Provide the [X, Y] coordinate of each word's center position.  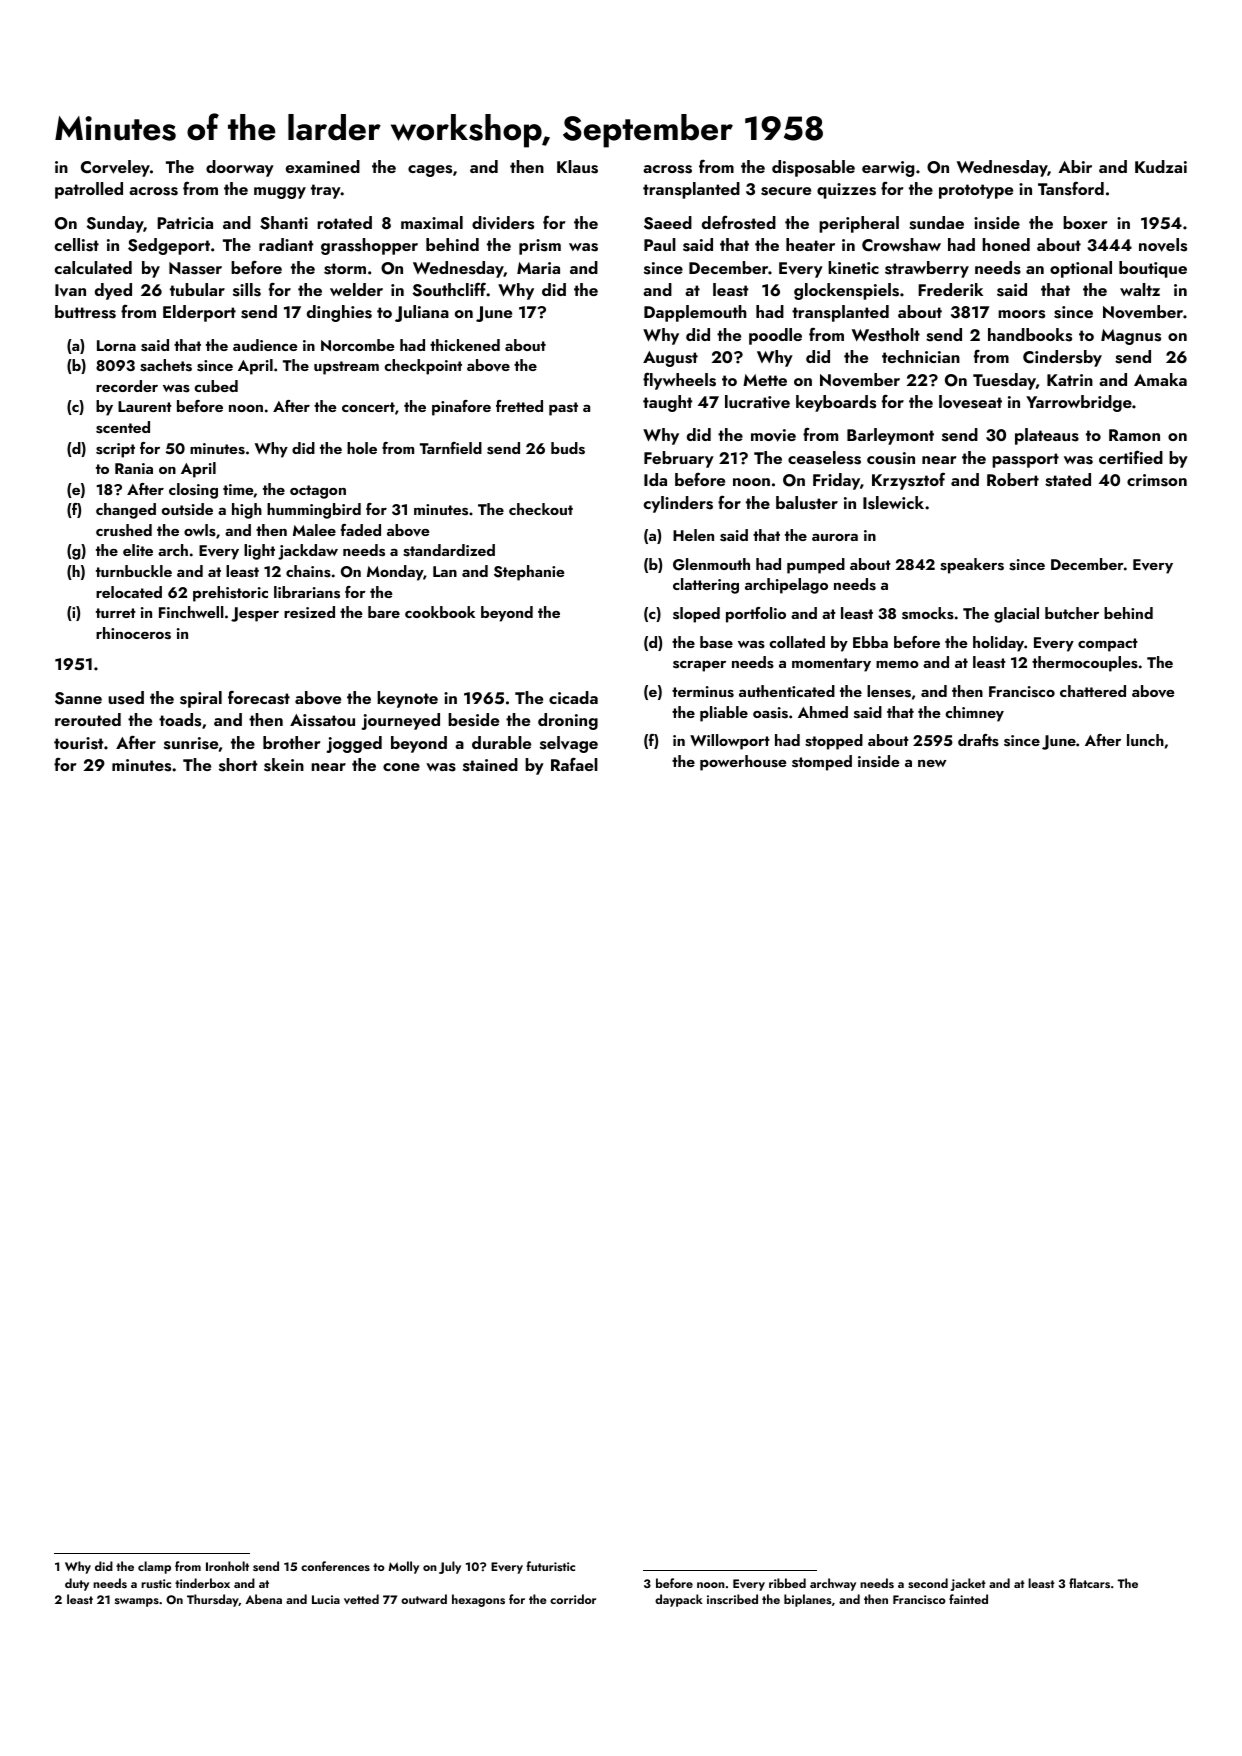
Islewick [893, 503]
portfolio [756, 615]
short [238, 765]
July [450, 1567]
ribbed [787, 1583]
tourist [78, 743]
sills [247, 290]
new [932, 763]
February [679, 459]
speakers [972, 566]
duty [77, 1584]
